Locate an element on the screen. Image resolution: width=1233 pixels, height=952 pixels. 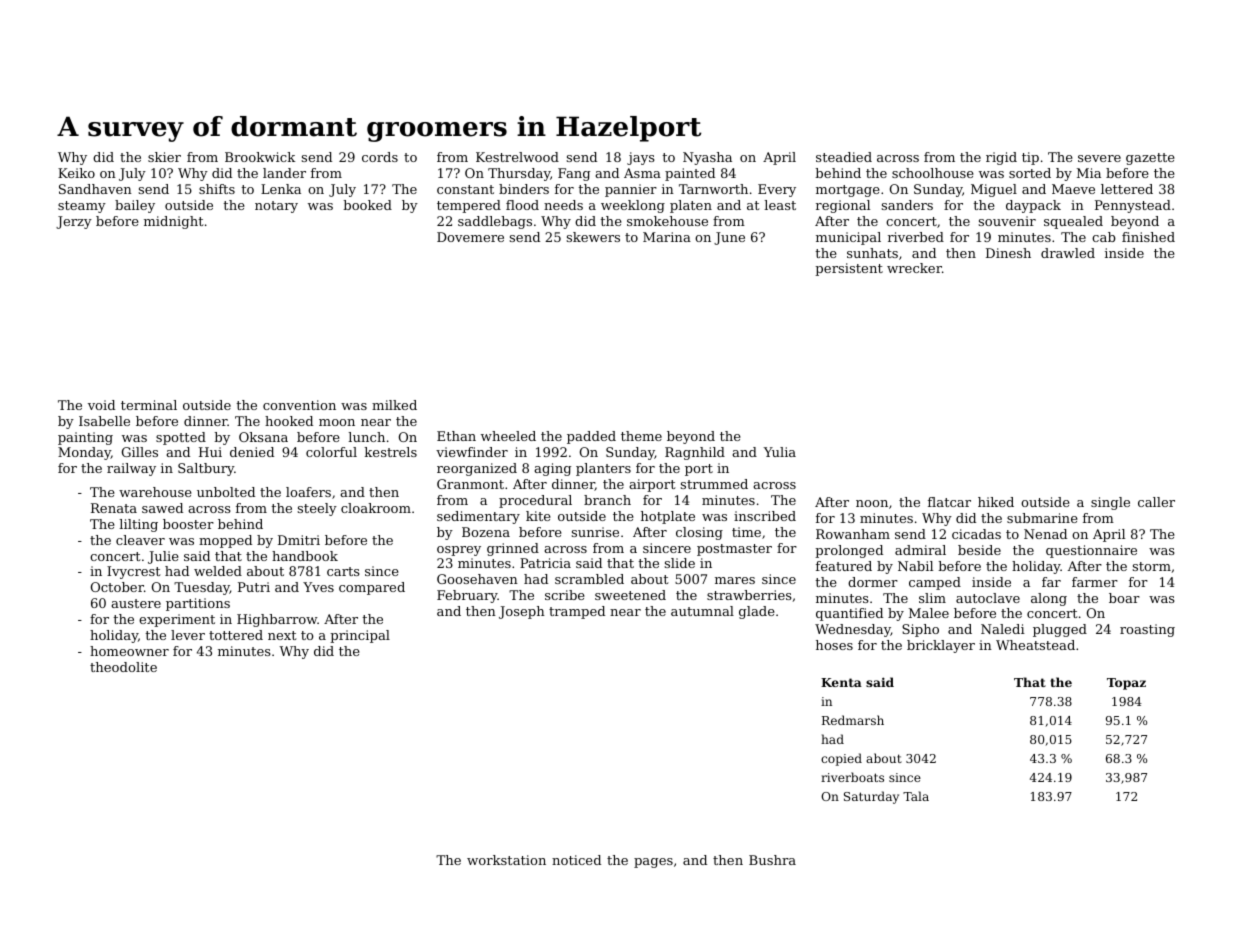
Topaz is located at coordinates (1126, 684).
